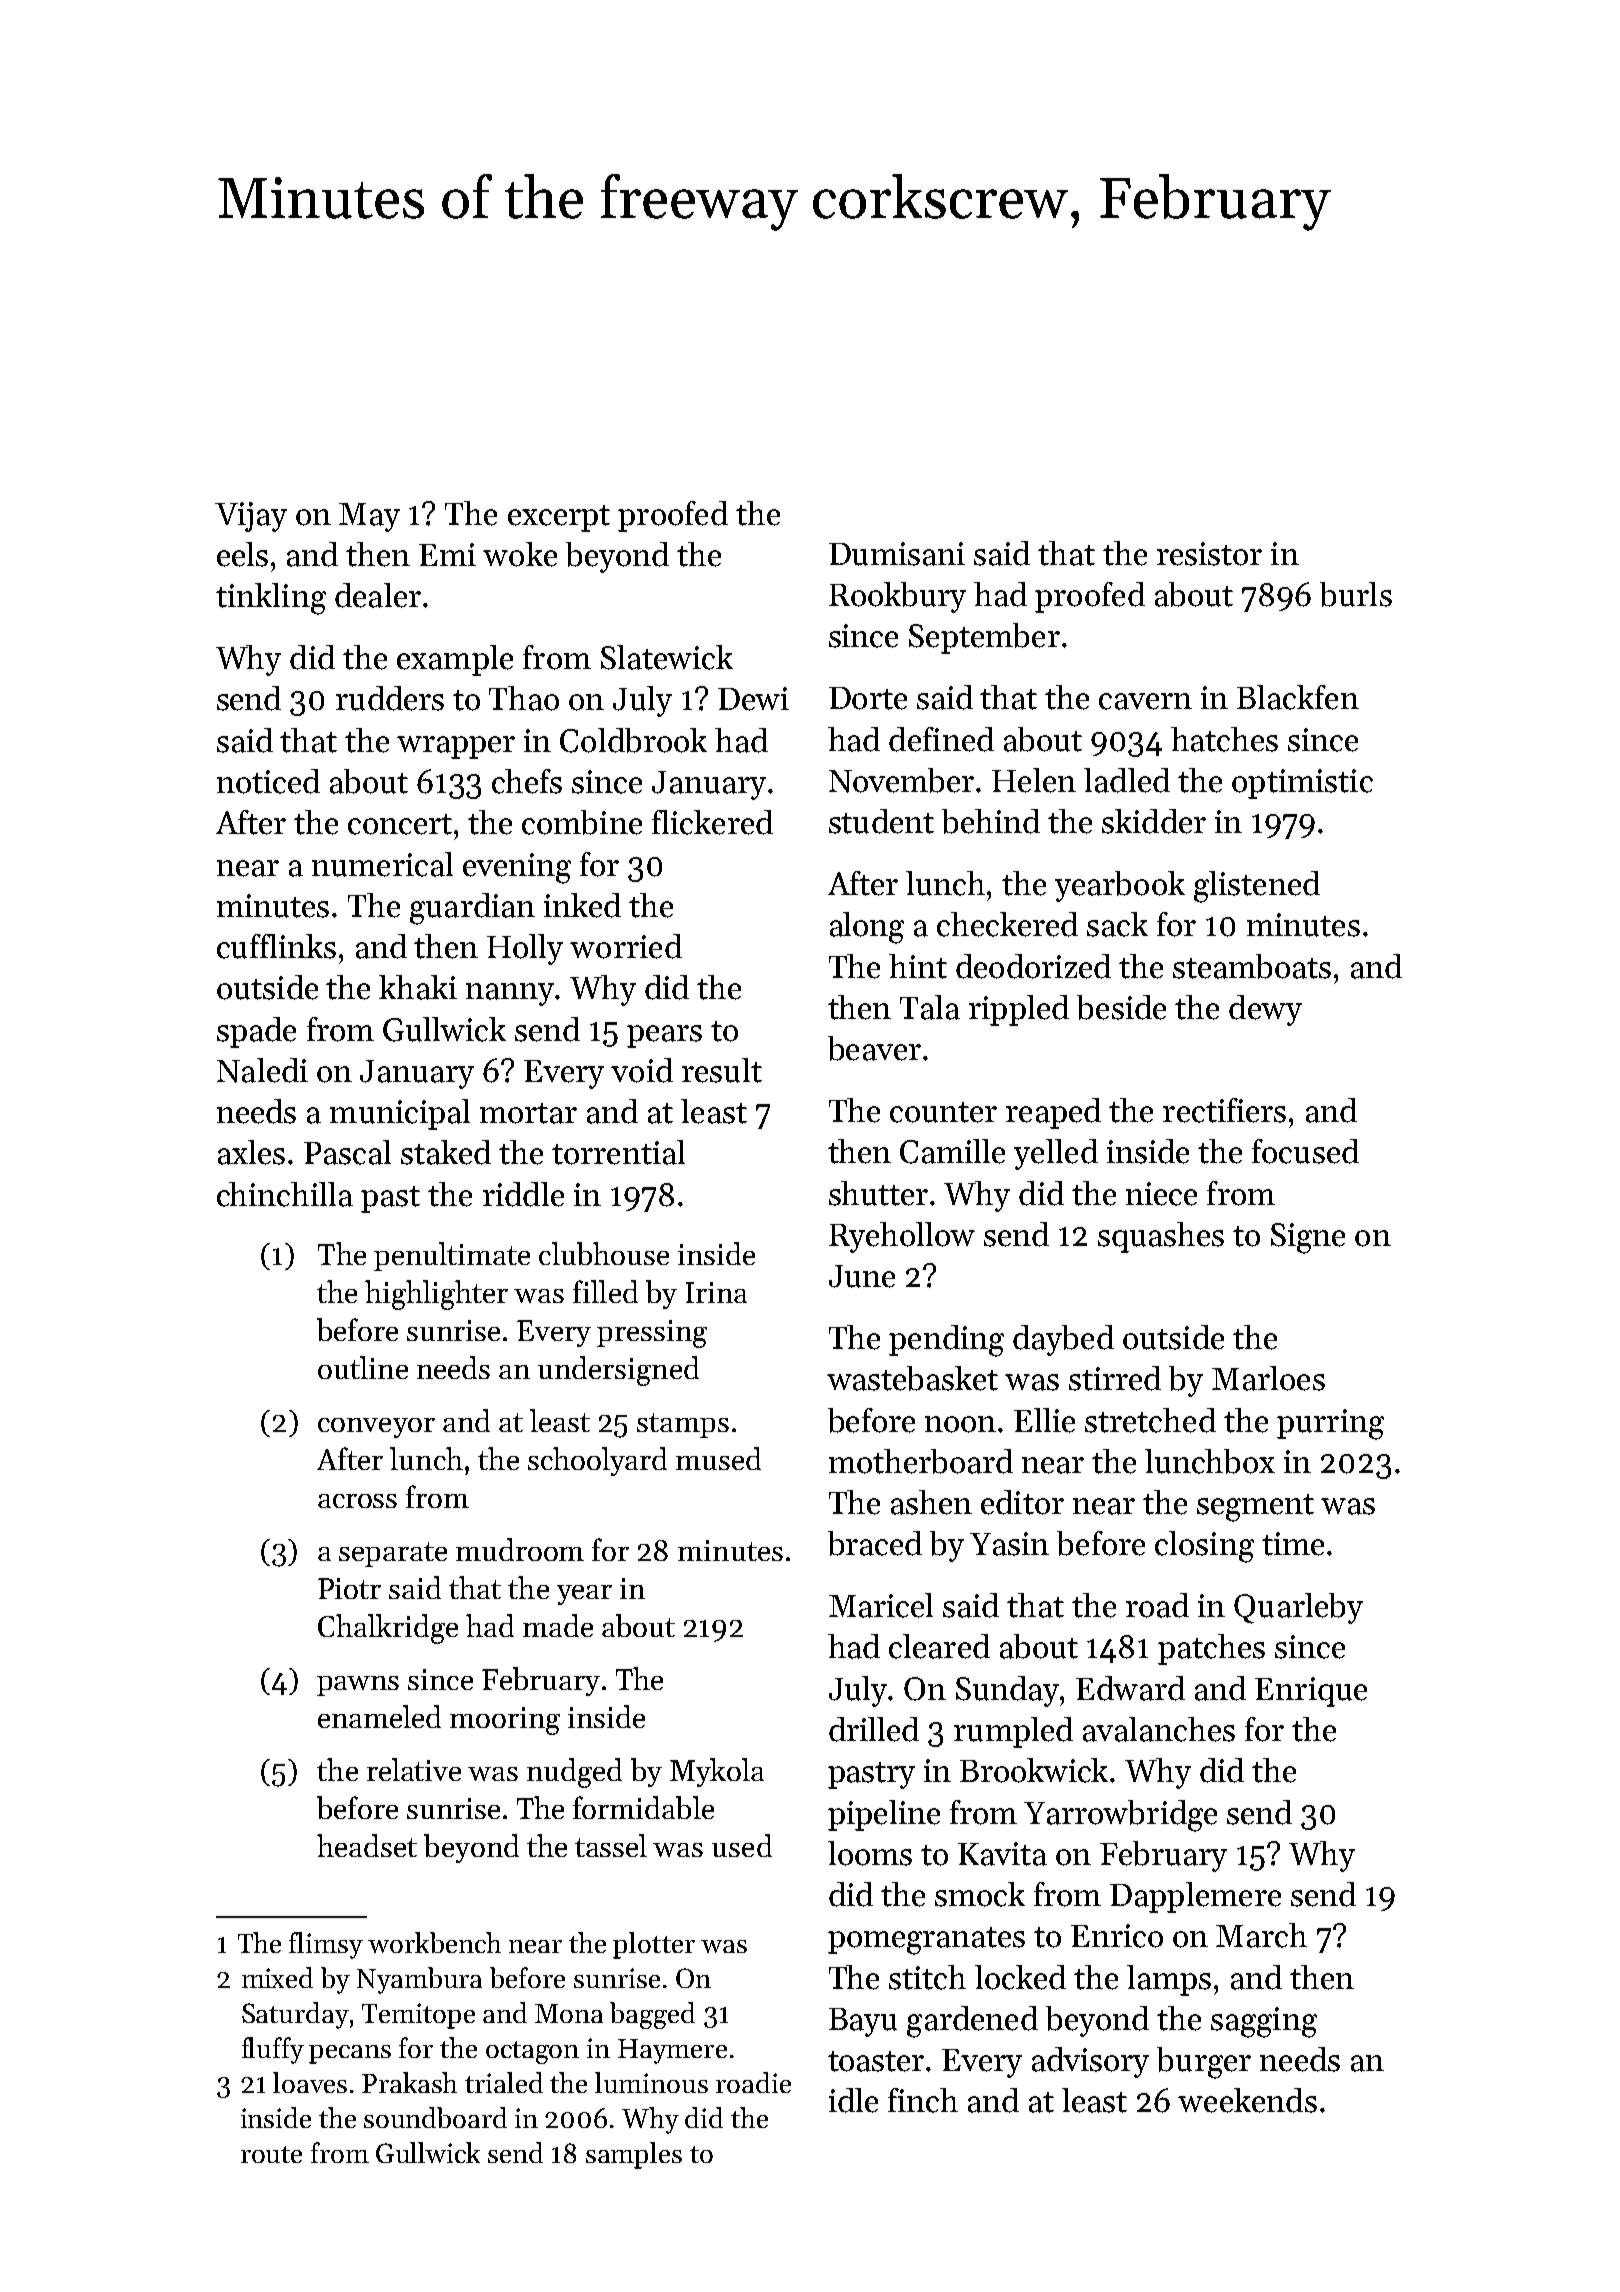 The height and width of the screenshot is (2292, 1620). I want to click on ashen, so click(931, 1502).
